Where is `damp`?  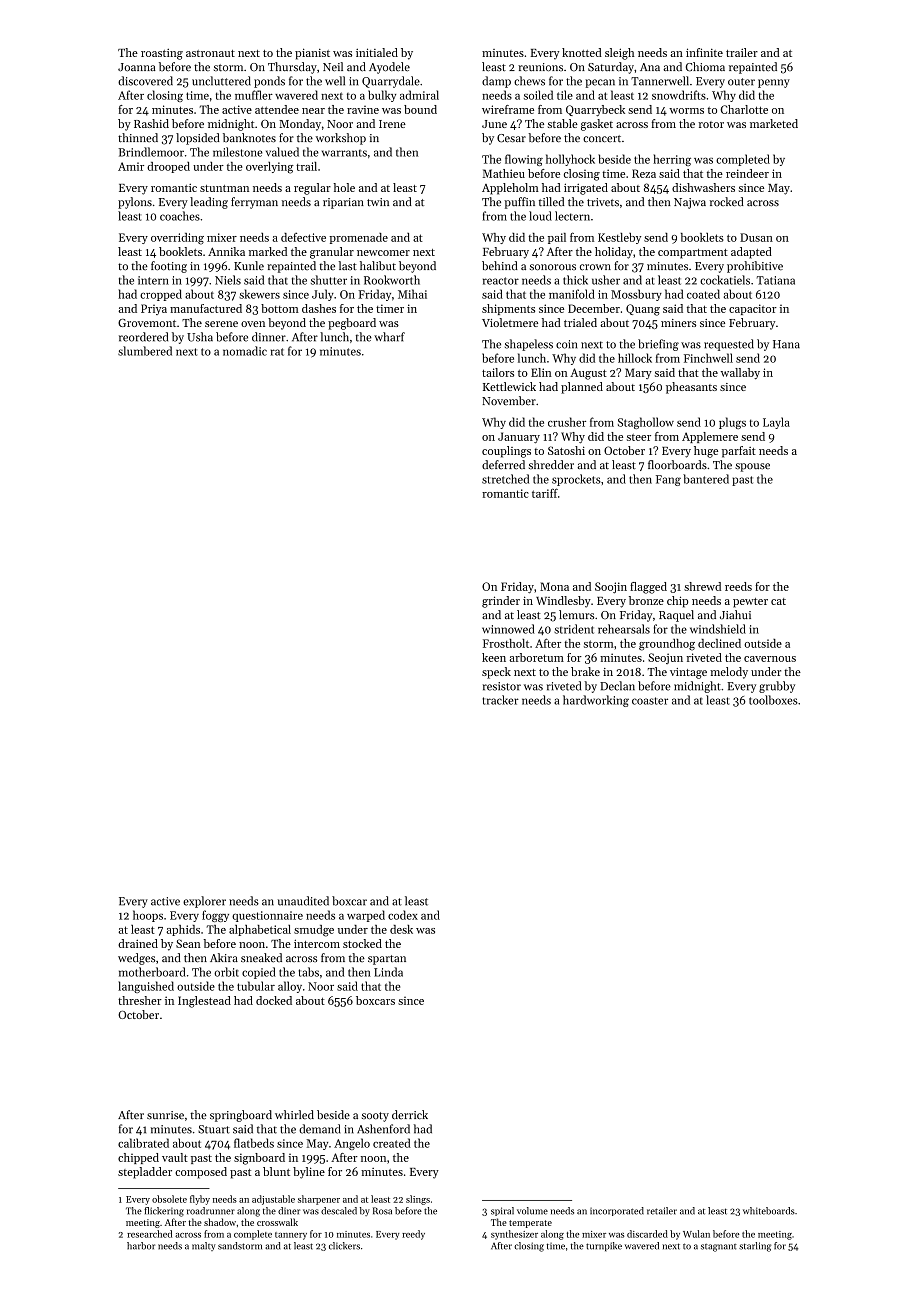
damp is located at coordinates (496, 82).
